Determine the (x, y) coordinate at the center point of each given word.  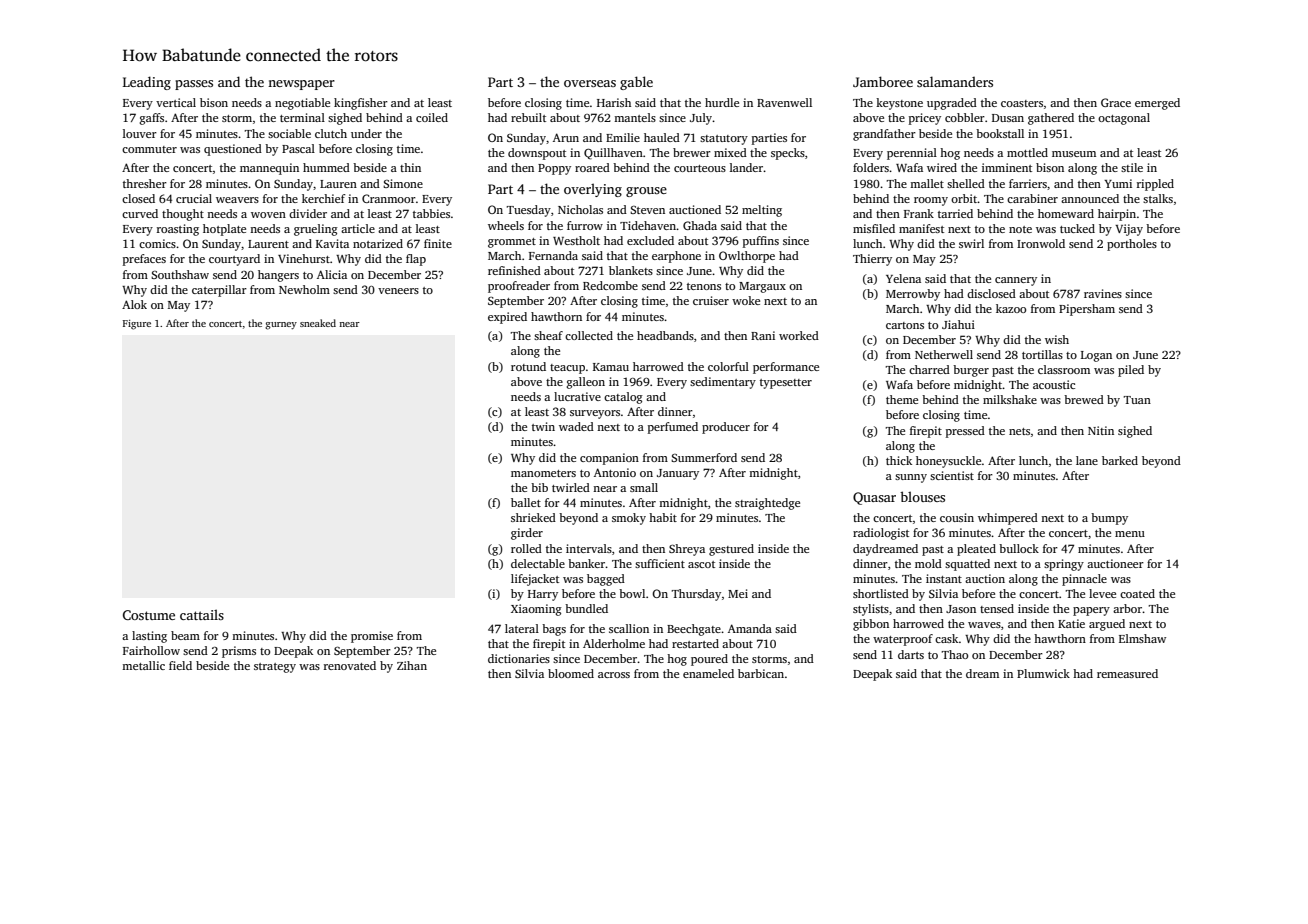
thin (410, 167)
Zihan (412, 665)
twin (543, 426)
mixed (730, 152)
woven (268, 215)
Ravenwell (784, 102)
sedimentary (723, 383)
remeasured (1127, 673)
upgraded (952, 104)
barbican (761, 673)
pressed (965, 432)
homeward (1066, 213)
